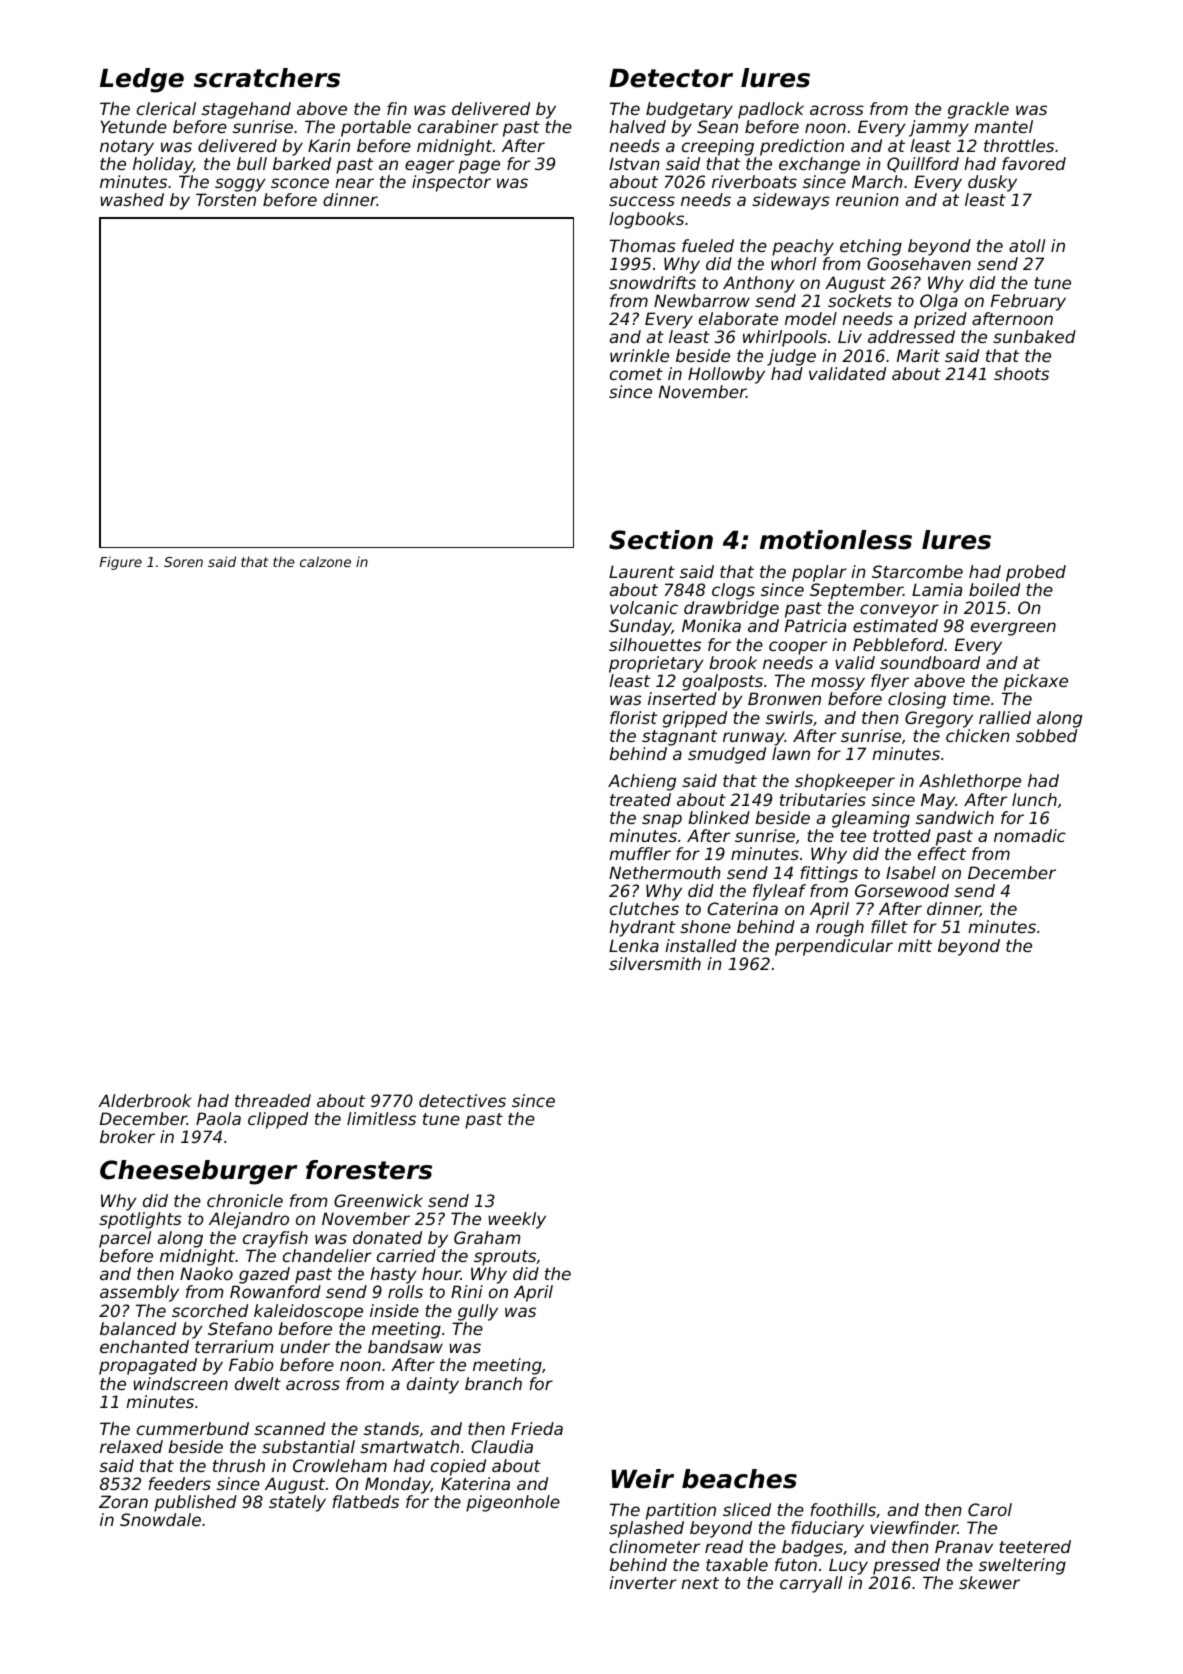 This page has width=1183, height=1674. What do you see at coordinates (754, 181) in the page?
I see `riverboats` at bounding box center [754, 181].
